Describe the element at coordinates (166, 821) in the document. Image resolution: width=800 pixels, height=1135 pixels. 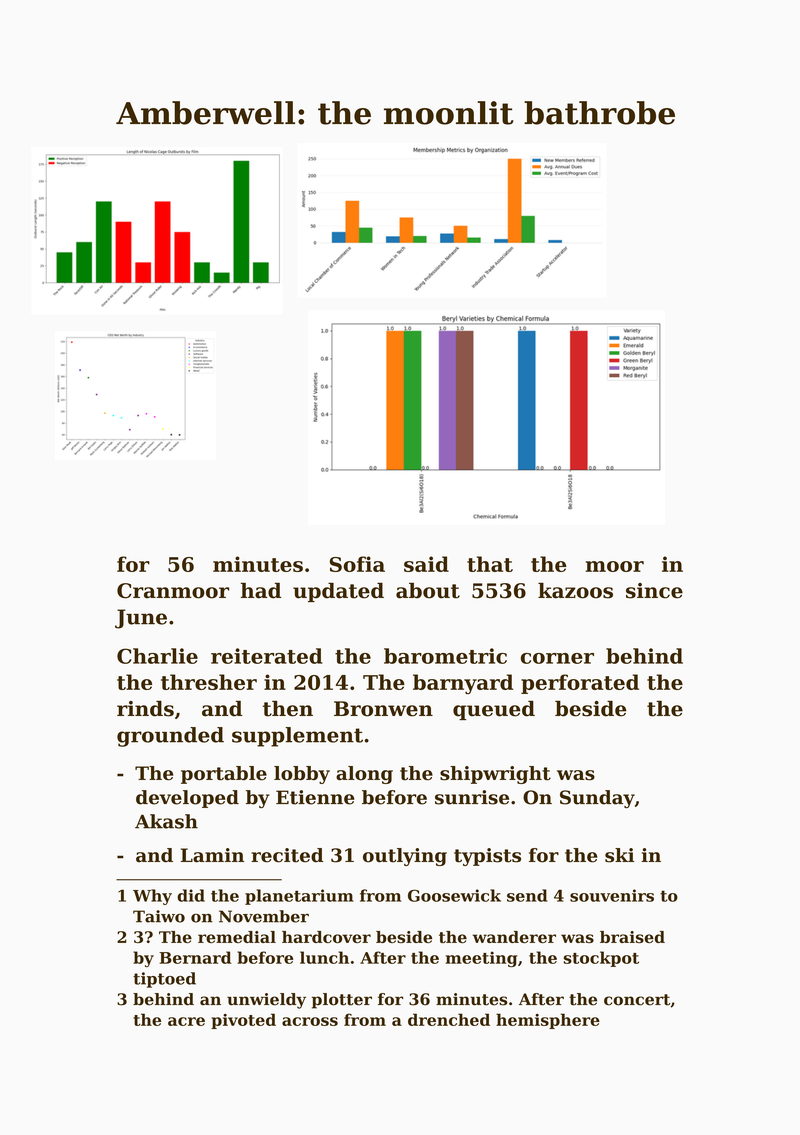
I see `Akash` at that location.
